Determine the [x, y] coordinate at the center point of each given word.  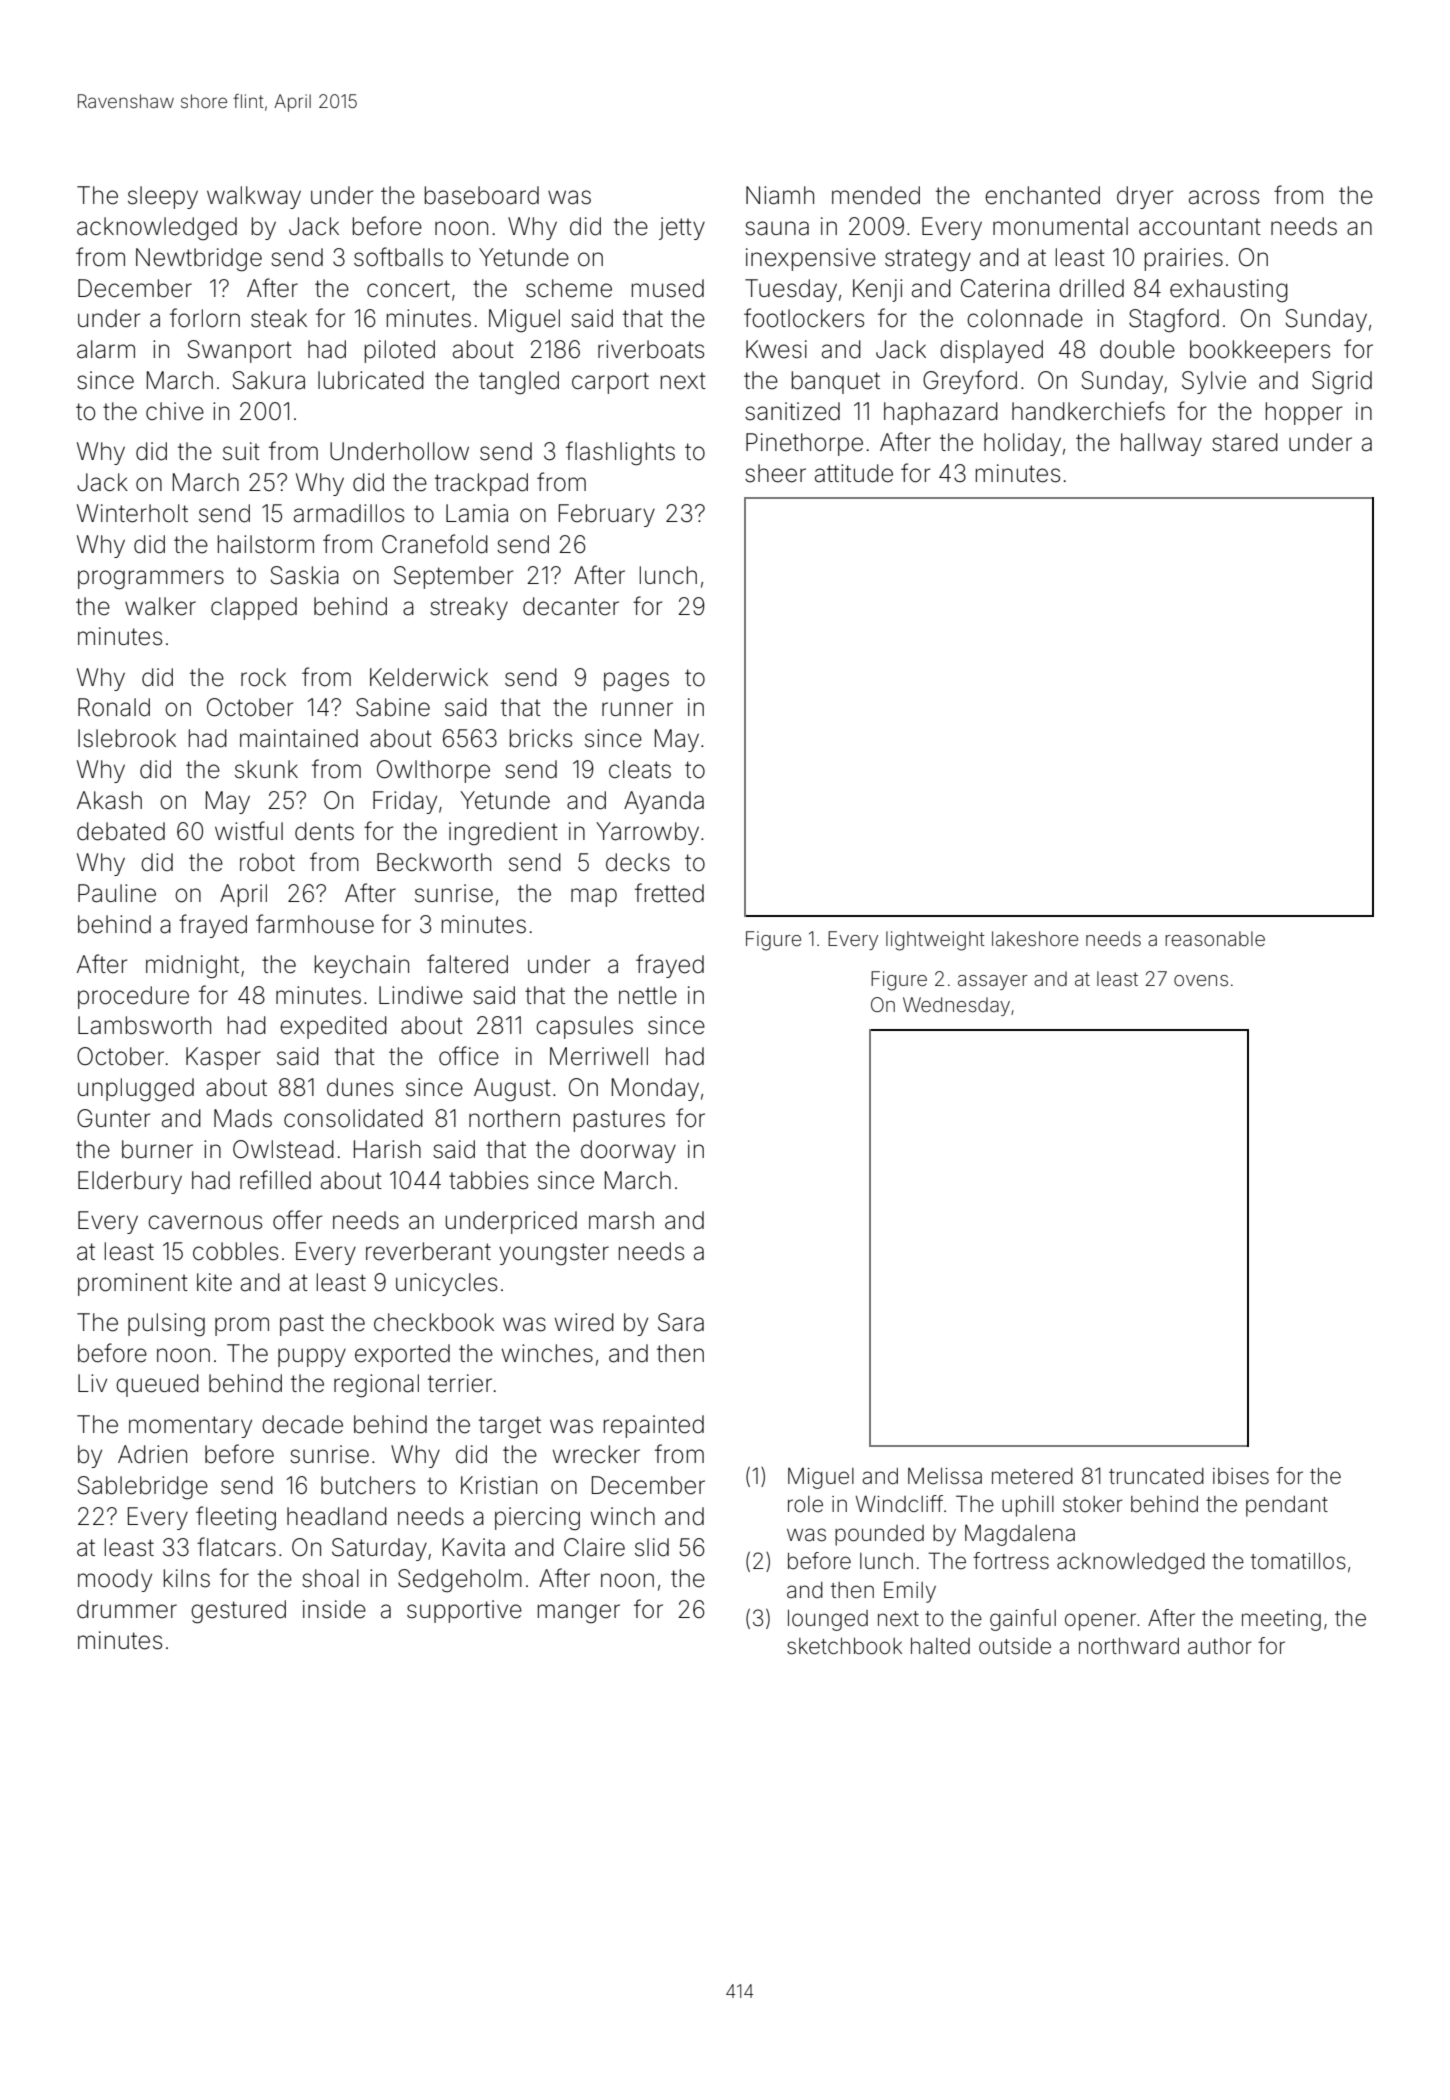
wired [584, 1322]
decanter [571, 606]
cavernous [205, 1222]
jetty [682, 228]
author [1220, 1646]
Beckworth [434, 862]
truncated [1156, 1476]
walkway [254, 197]
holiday [1022, 444]
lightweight [935, 941]
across [1224, 197]
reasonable [1215, 938]
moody [115, 1580]
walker [160, 606]
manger [579, 1613]
